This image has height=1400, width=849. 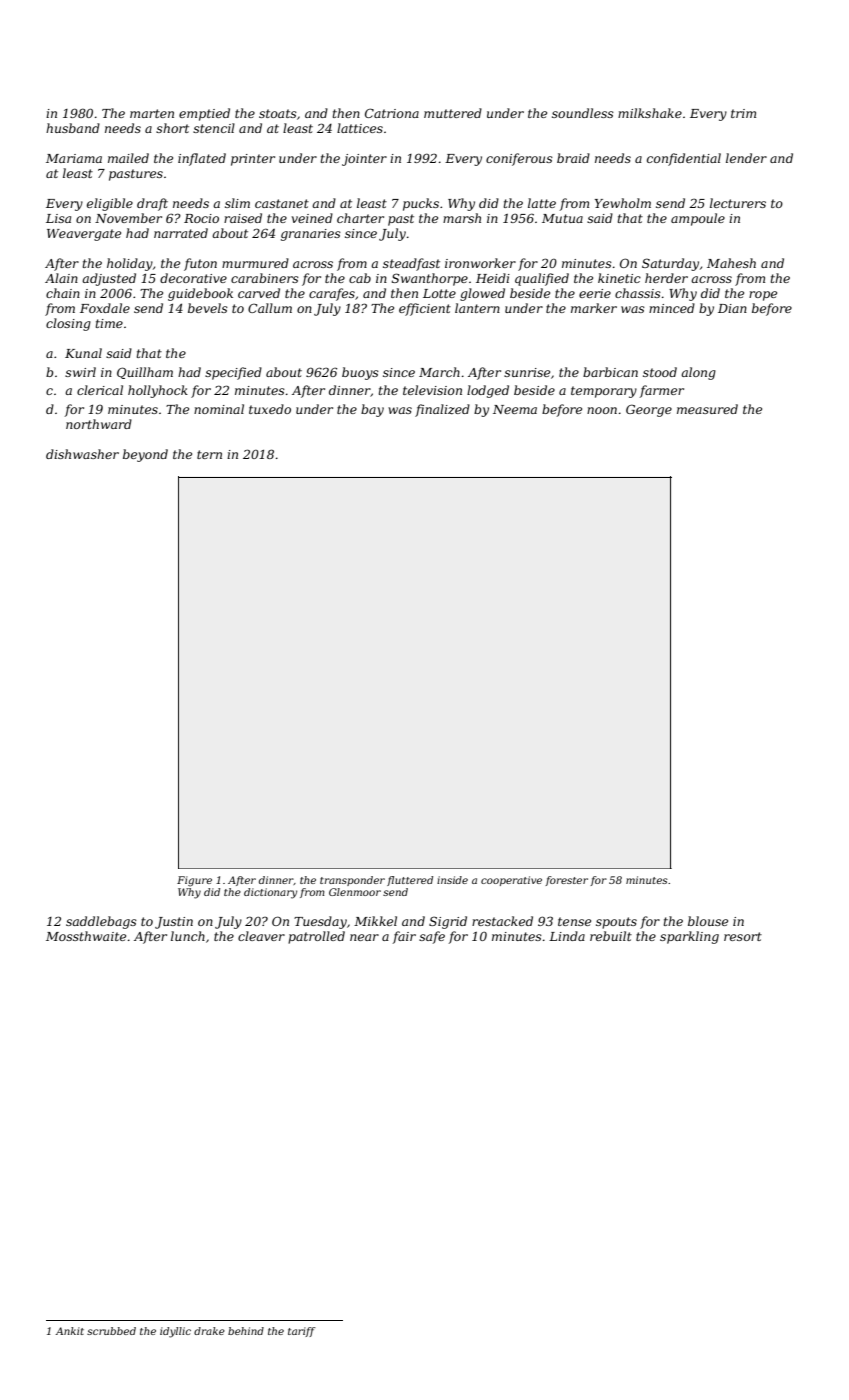 I want to click on dishwasher, so click(x=82, y=454).
